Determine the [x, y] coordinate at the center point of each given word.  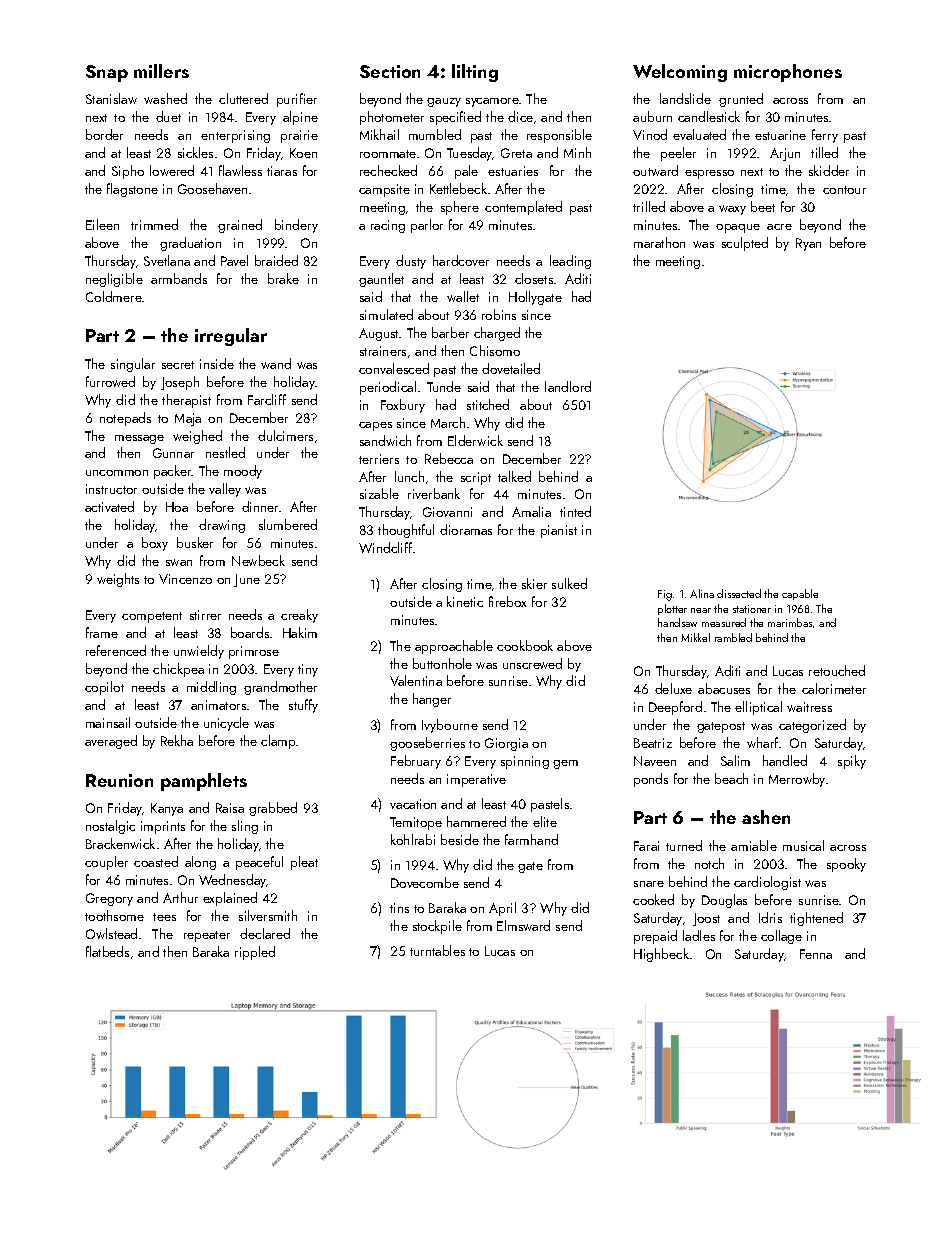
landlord [568, 386]
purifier [297, 100]
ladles [699, 935]
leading [570, 262]
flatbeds [107, 951]
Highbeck [661, 955]
